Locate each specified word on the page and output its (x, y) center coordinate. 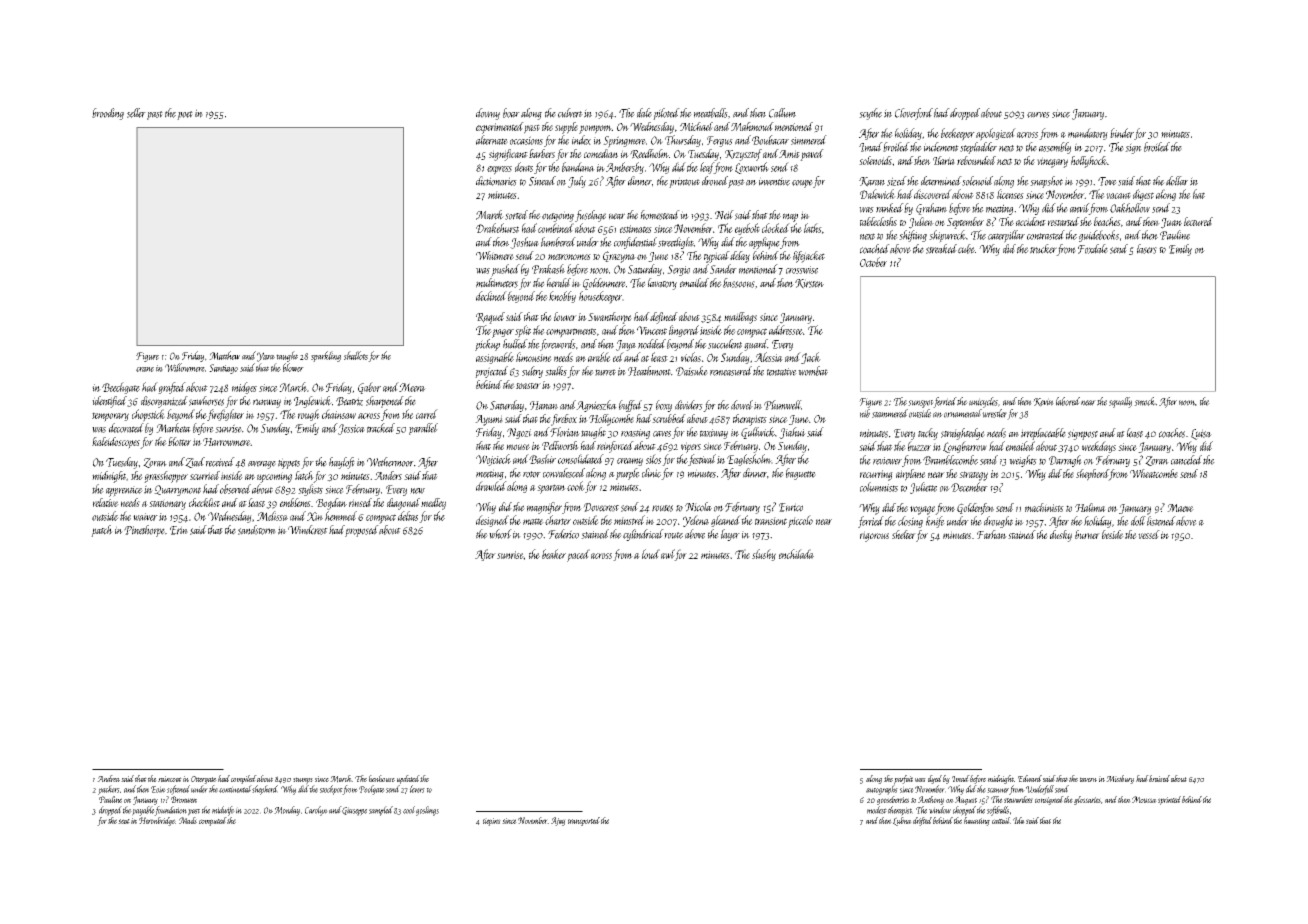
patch (102, 531)
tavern (1088, 779)
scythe (870, 114)
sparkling (326, 356)
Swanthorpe (610, 318)
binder (1122, 133)
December (969, 487)
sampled (381, 811)
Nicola (698, 507)
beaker (554, 554)
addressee (786, 330)
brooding (108, 114)
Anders (388, 475)
